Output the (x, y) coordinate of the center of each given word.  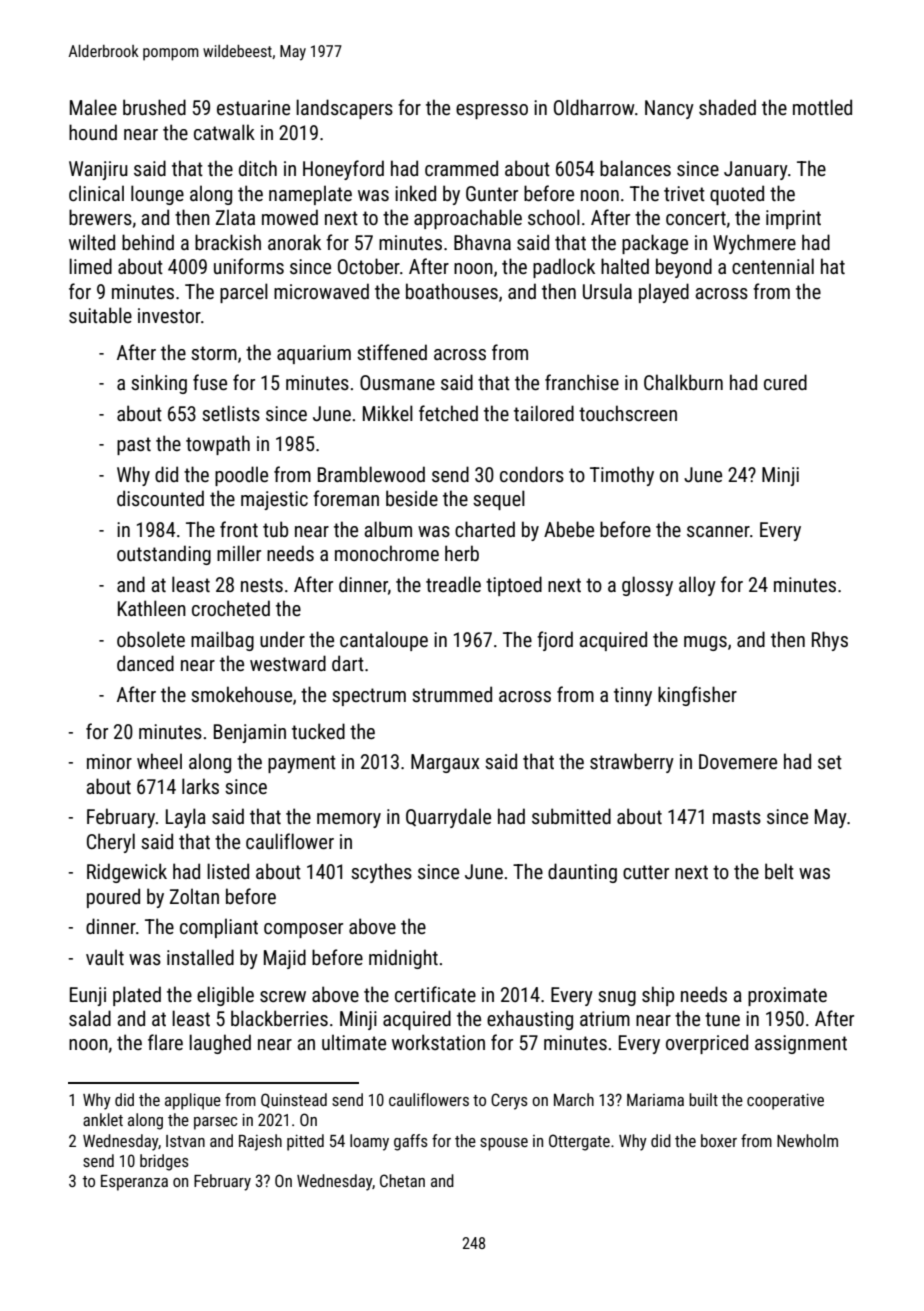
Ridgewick (127, 873)
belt (779, 871)
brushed (154, 107)
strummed (452, 694)
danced (145, 663)
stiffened (392, 352)
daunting (582, 873)
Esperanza (134, 1183)
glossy (647, 586)
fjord (555, 641)
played (664, 293)
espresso (492, 111)
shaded (727, 107)
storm (214, 353)
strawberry (632, 763)
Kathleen (152, 608)
